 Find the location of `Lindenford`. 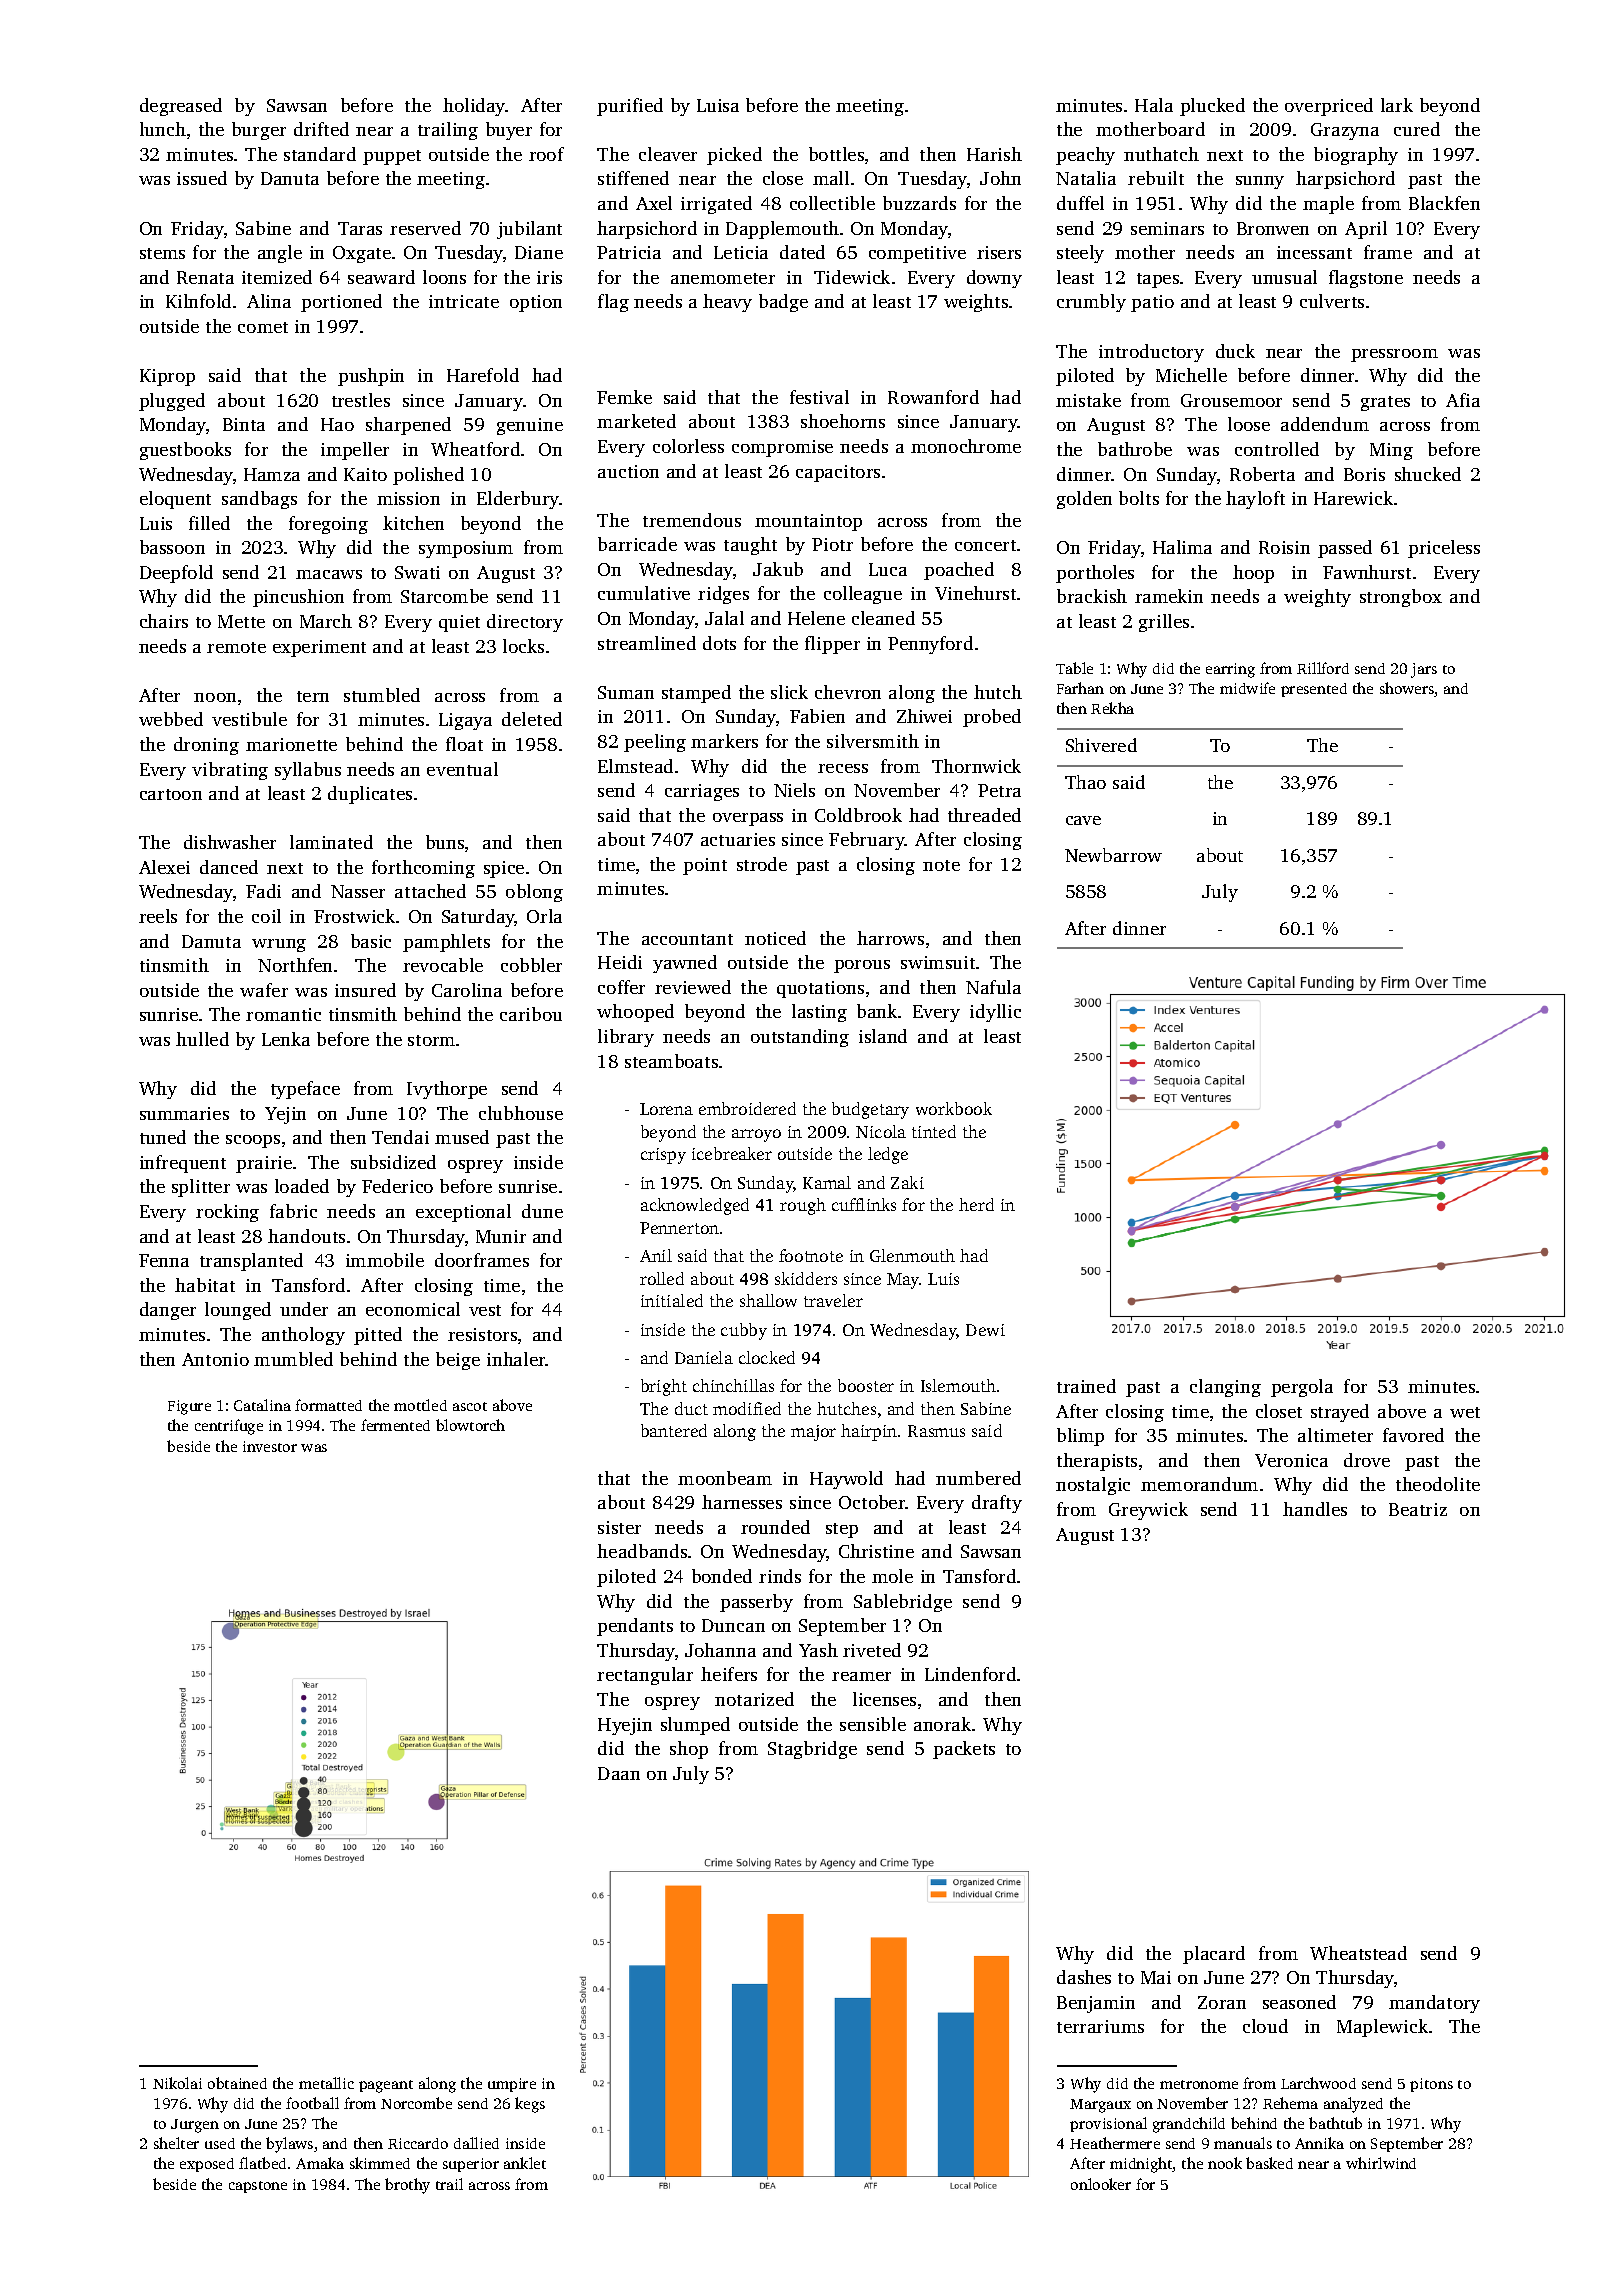

Lindenford is located at coordinates (970, 1674).
